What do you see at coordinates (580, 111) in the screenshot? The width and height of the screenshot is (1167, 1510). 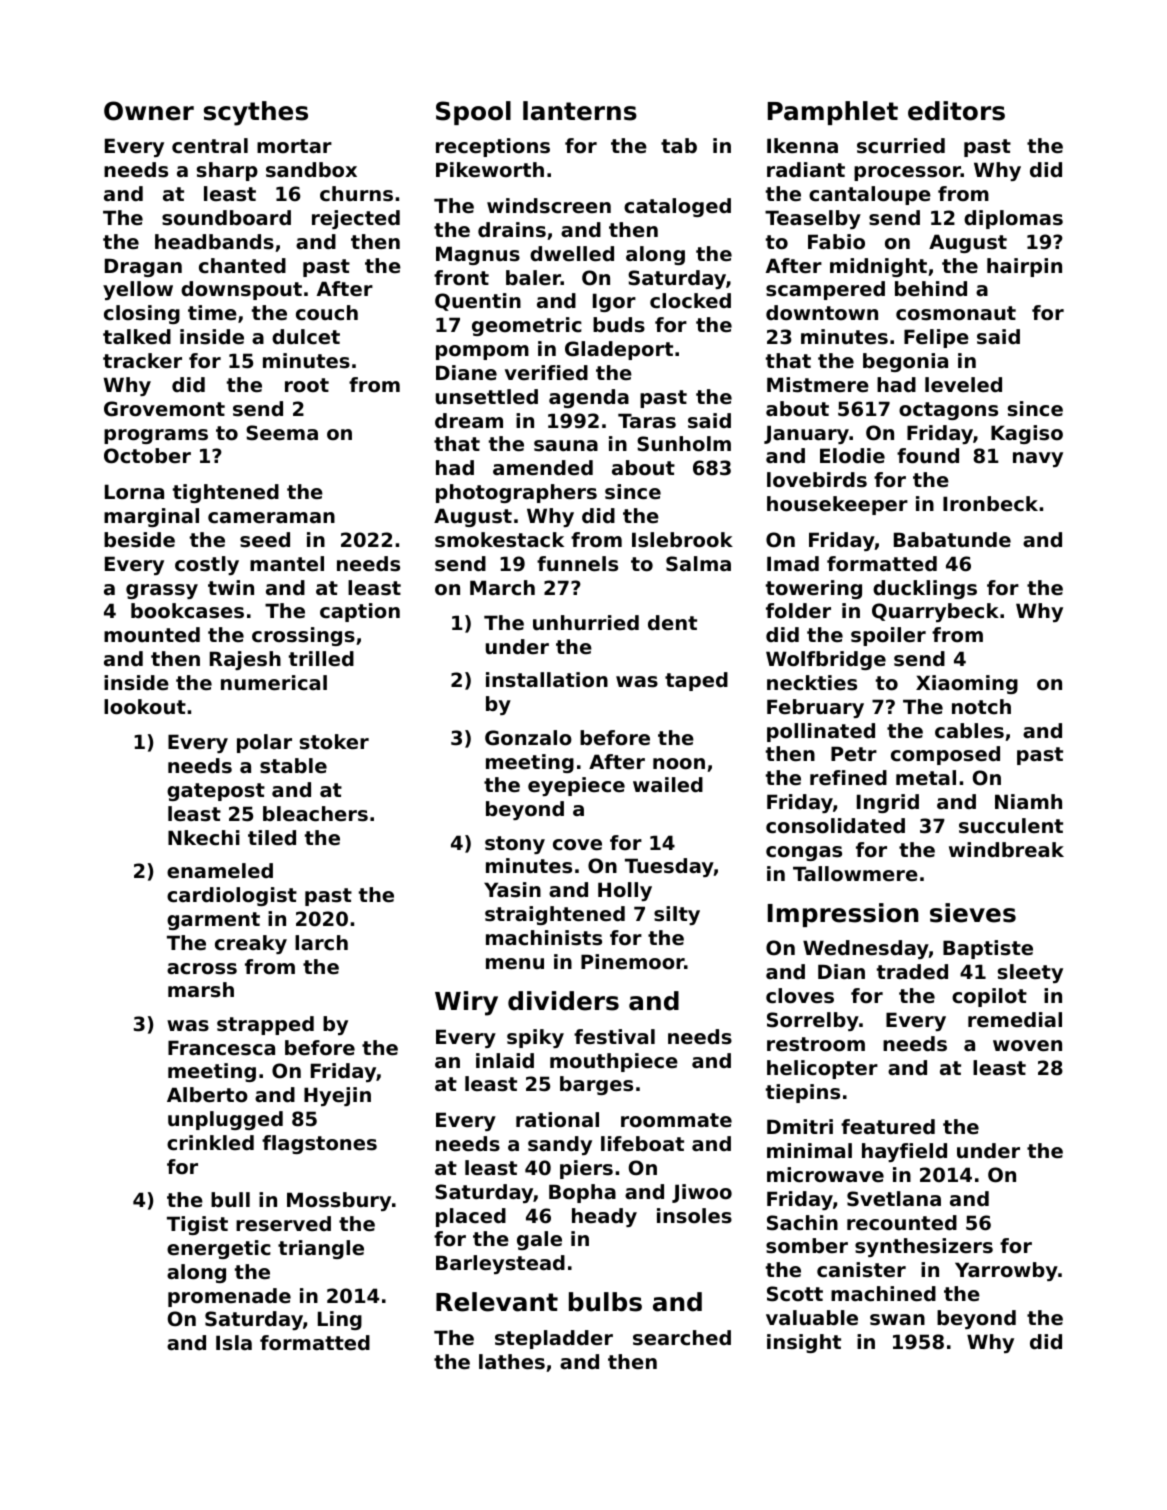 I see `lanterns` at bounding box center [580, 111].
